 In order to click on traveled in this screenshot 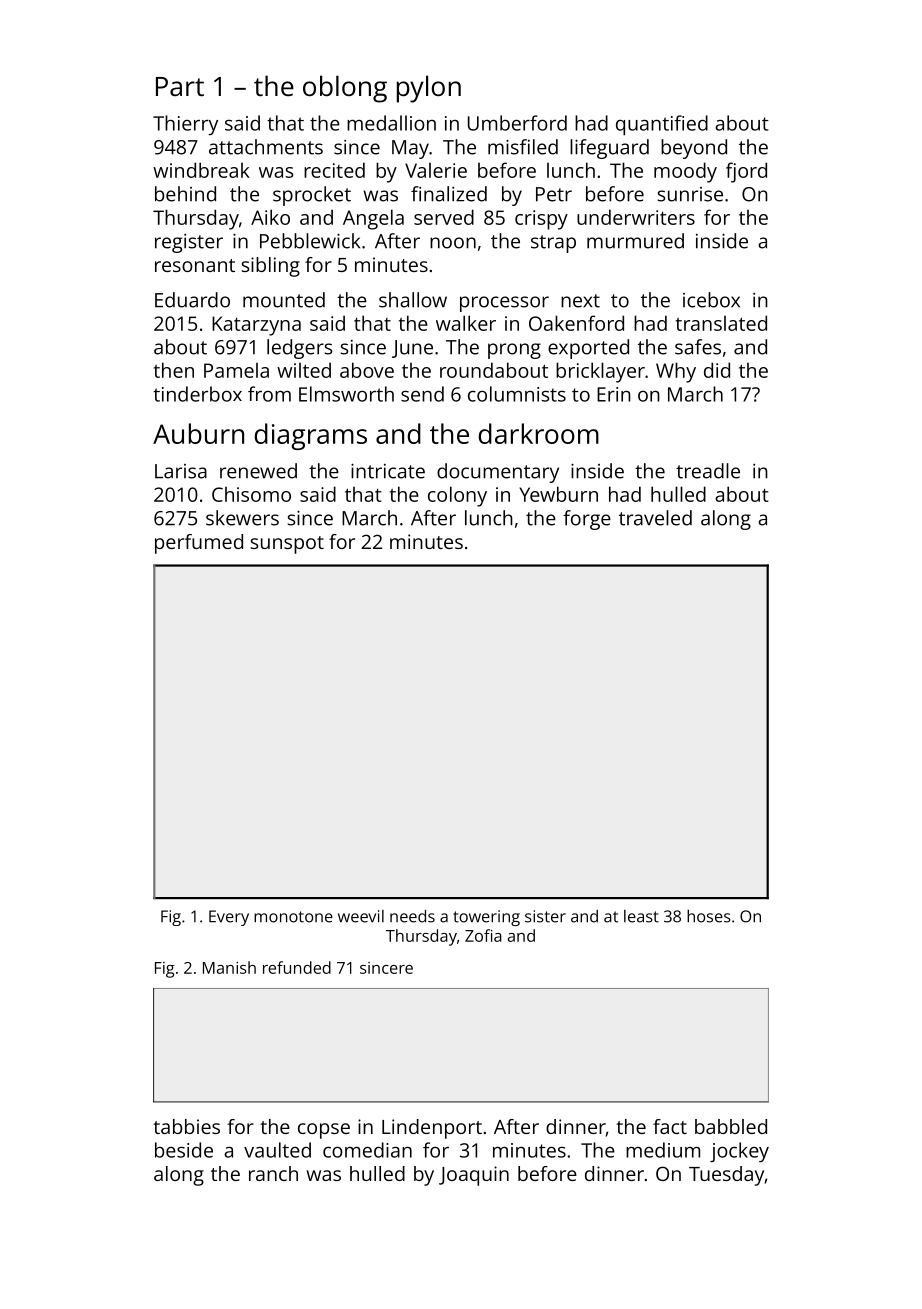, I will do `click(655, 518)`.
